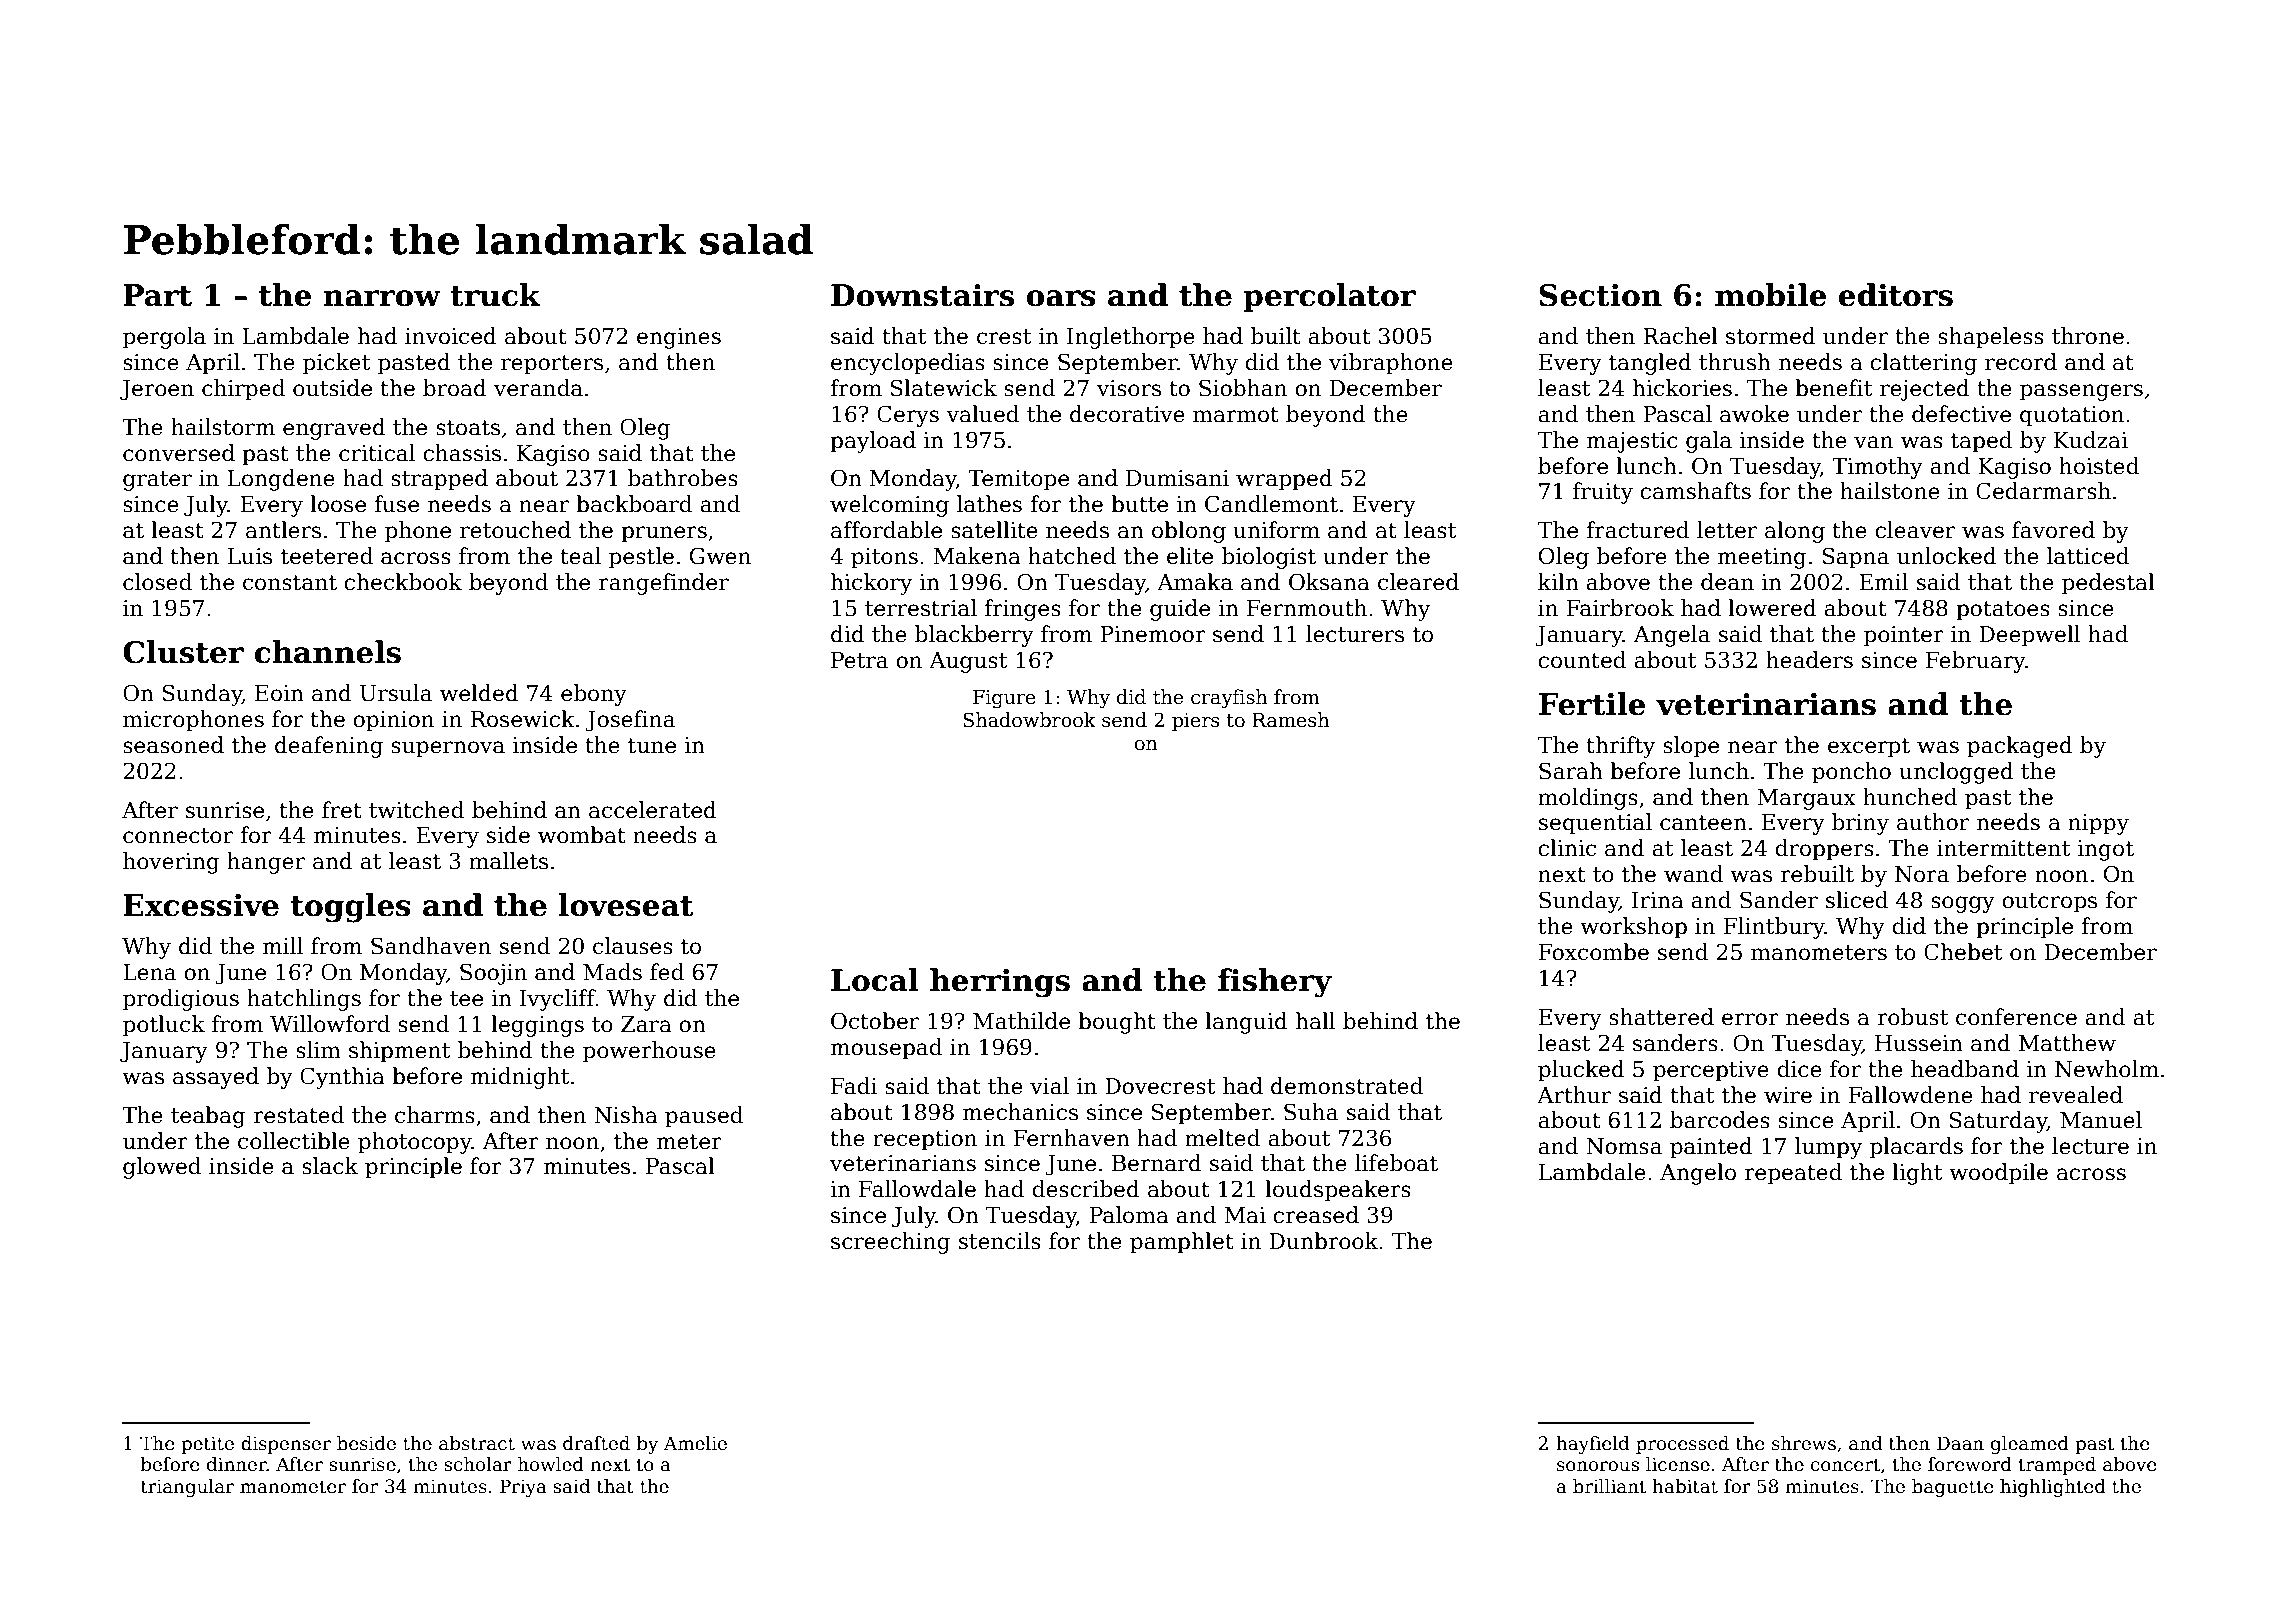  I want to click on Dunbrook, so click(1323, 1241).
